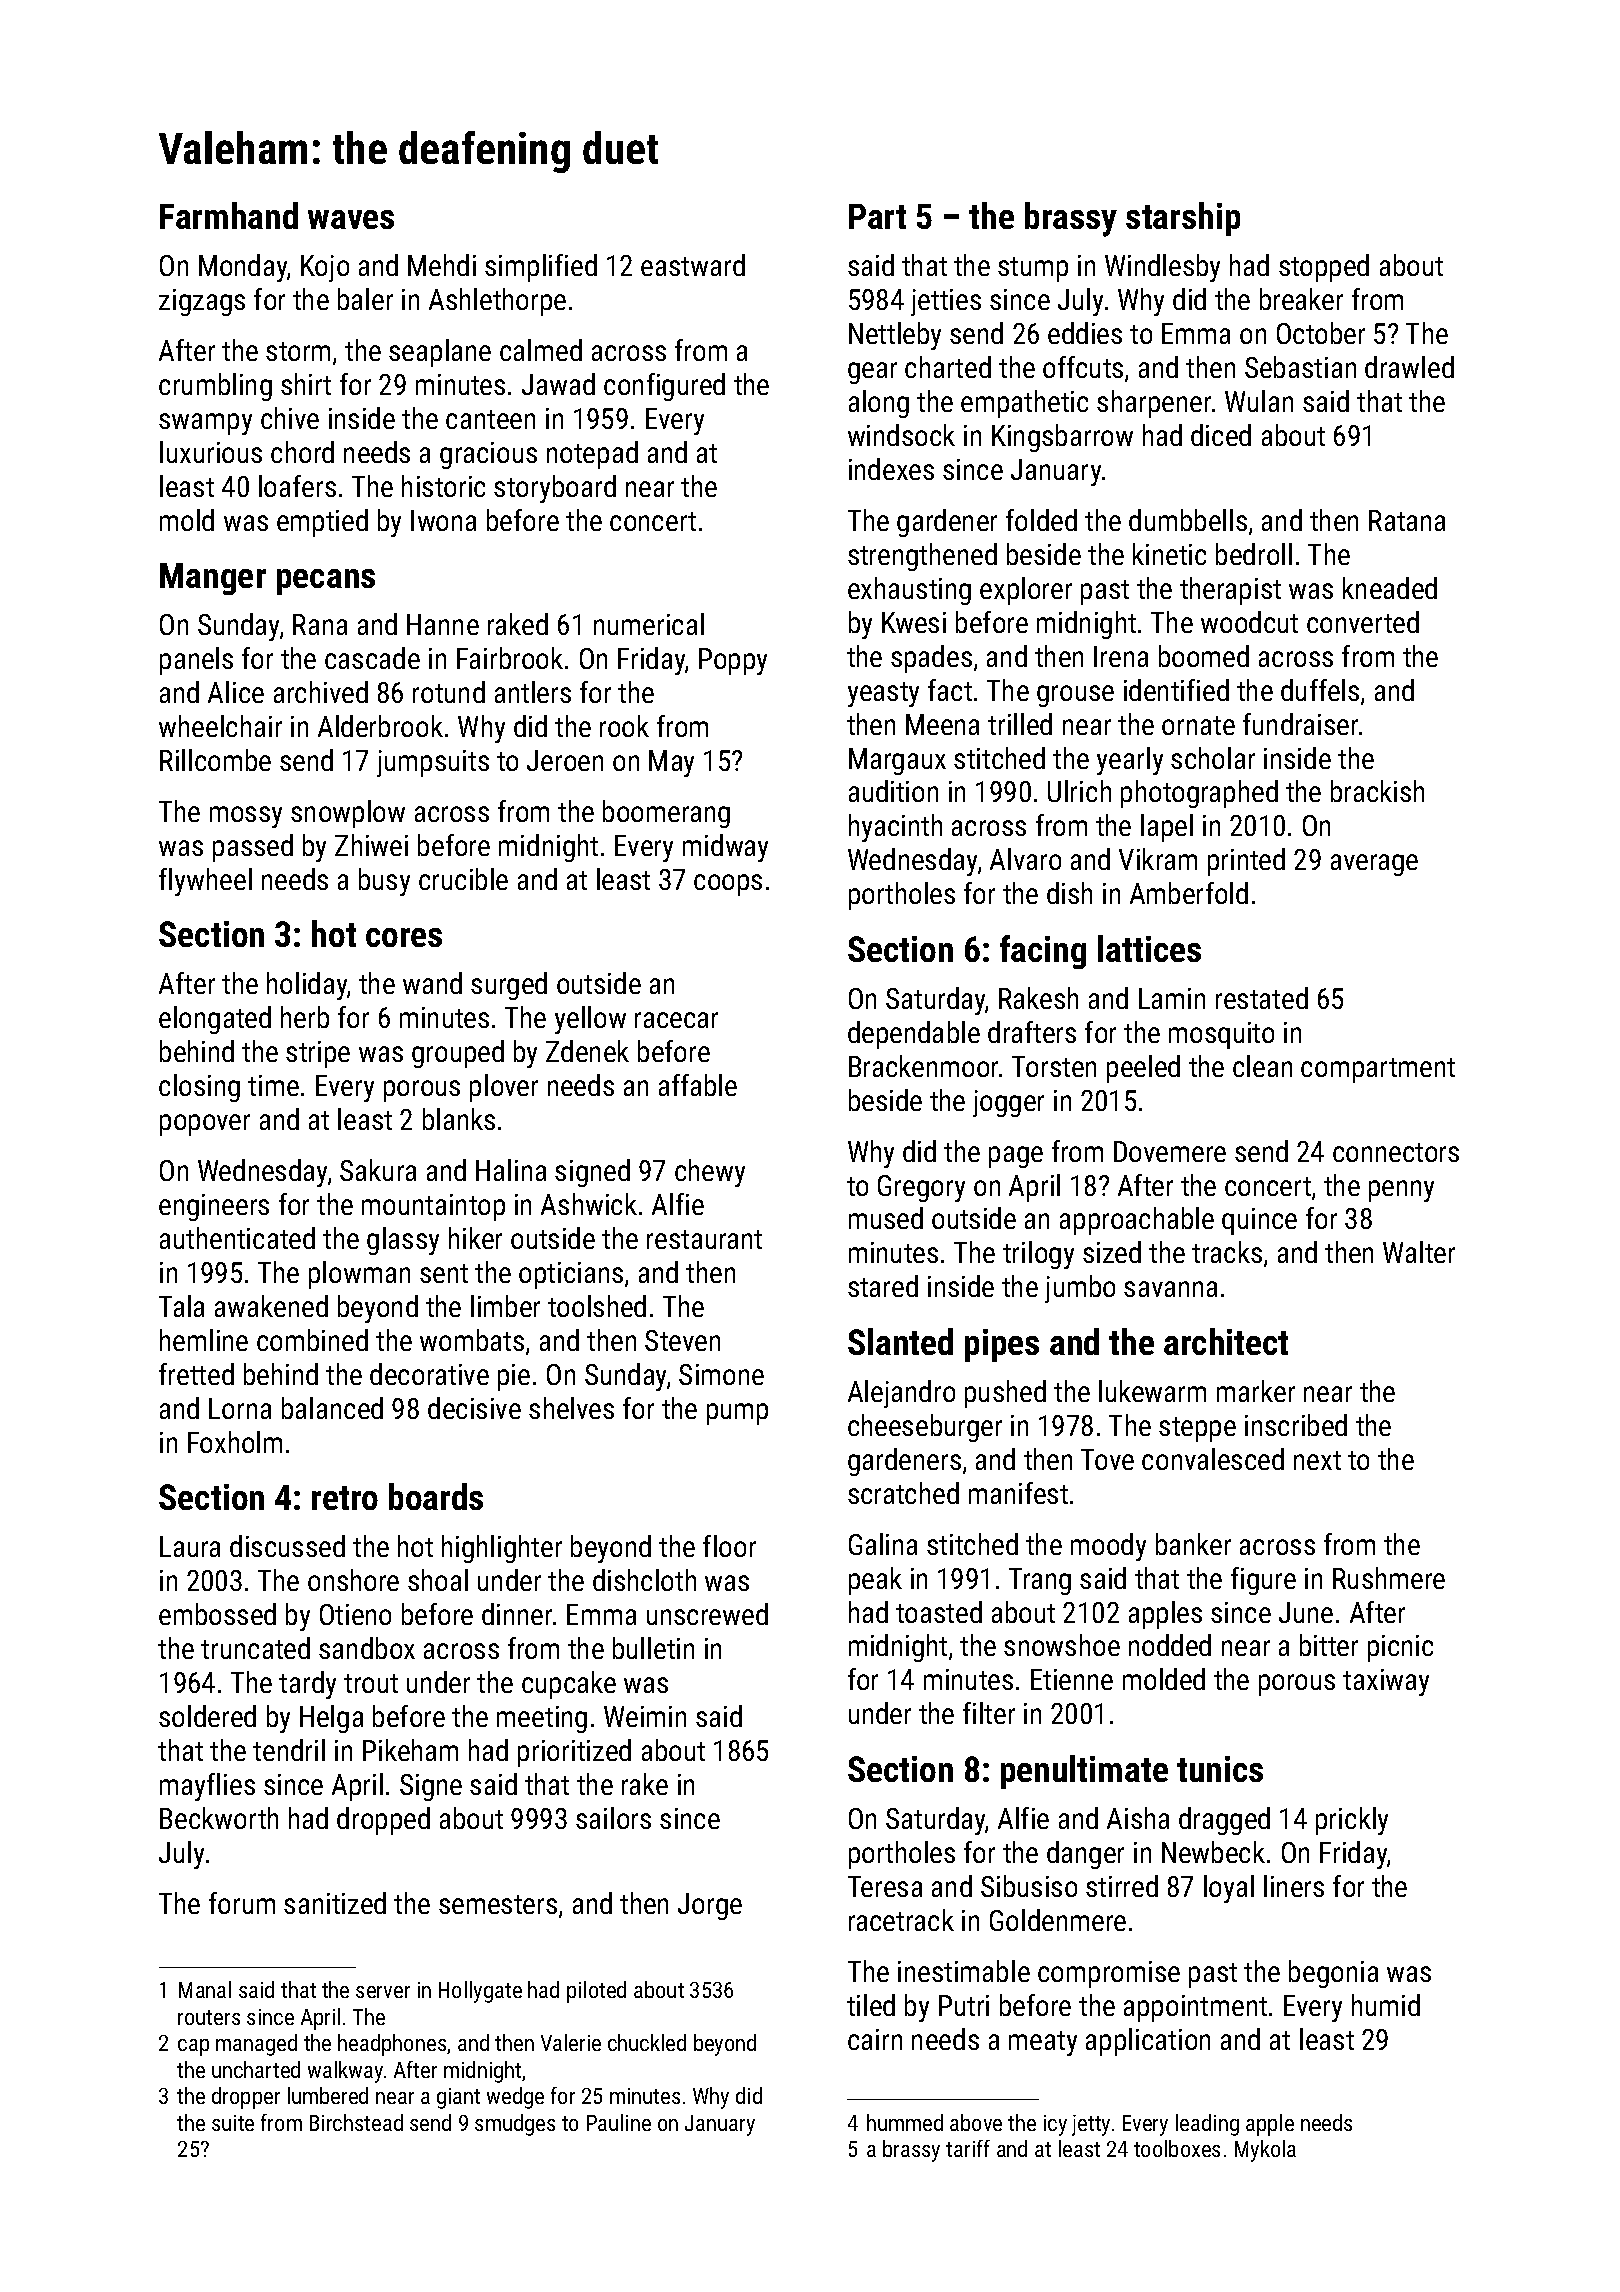 The image size is (1620, 2292). I want to click on truncated, so click(255, 1648).
